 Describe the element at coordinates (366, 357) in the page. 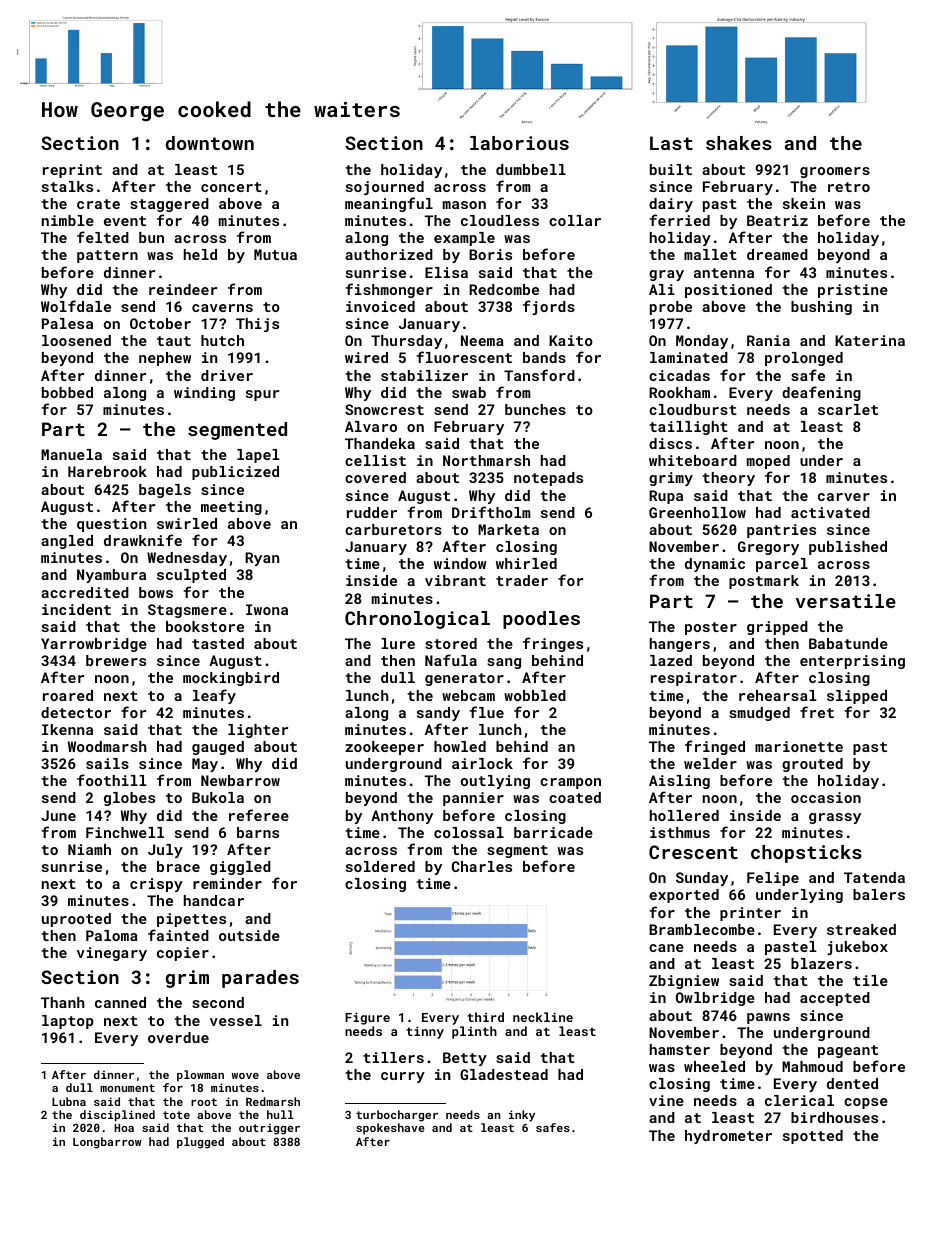

I see `wired` at that location.
